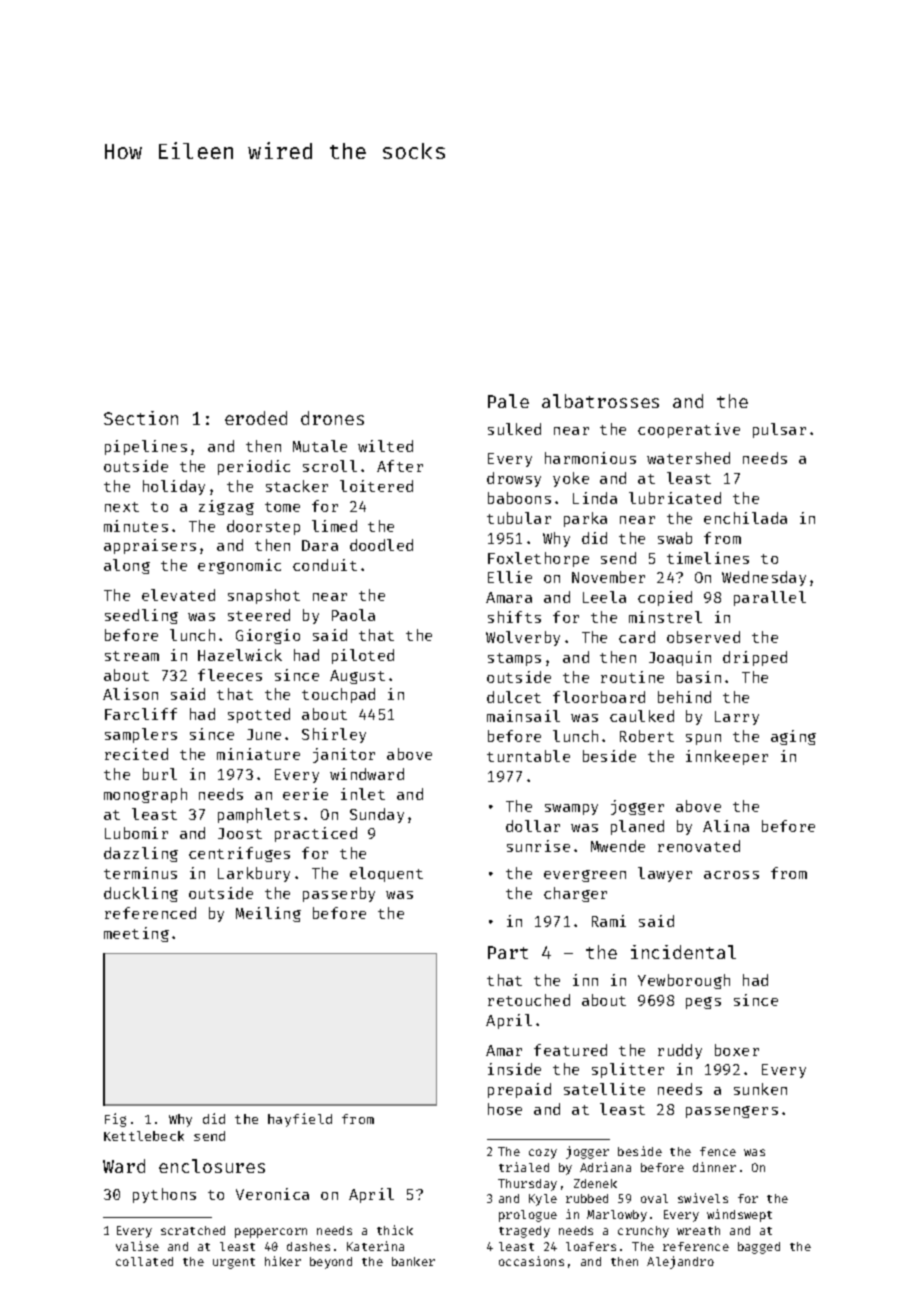 Image resolution: width=924 pixels, height=1314 pixels. I want to click on beyond, so click(331, 1263).
